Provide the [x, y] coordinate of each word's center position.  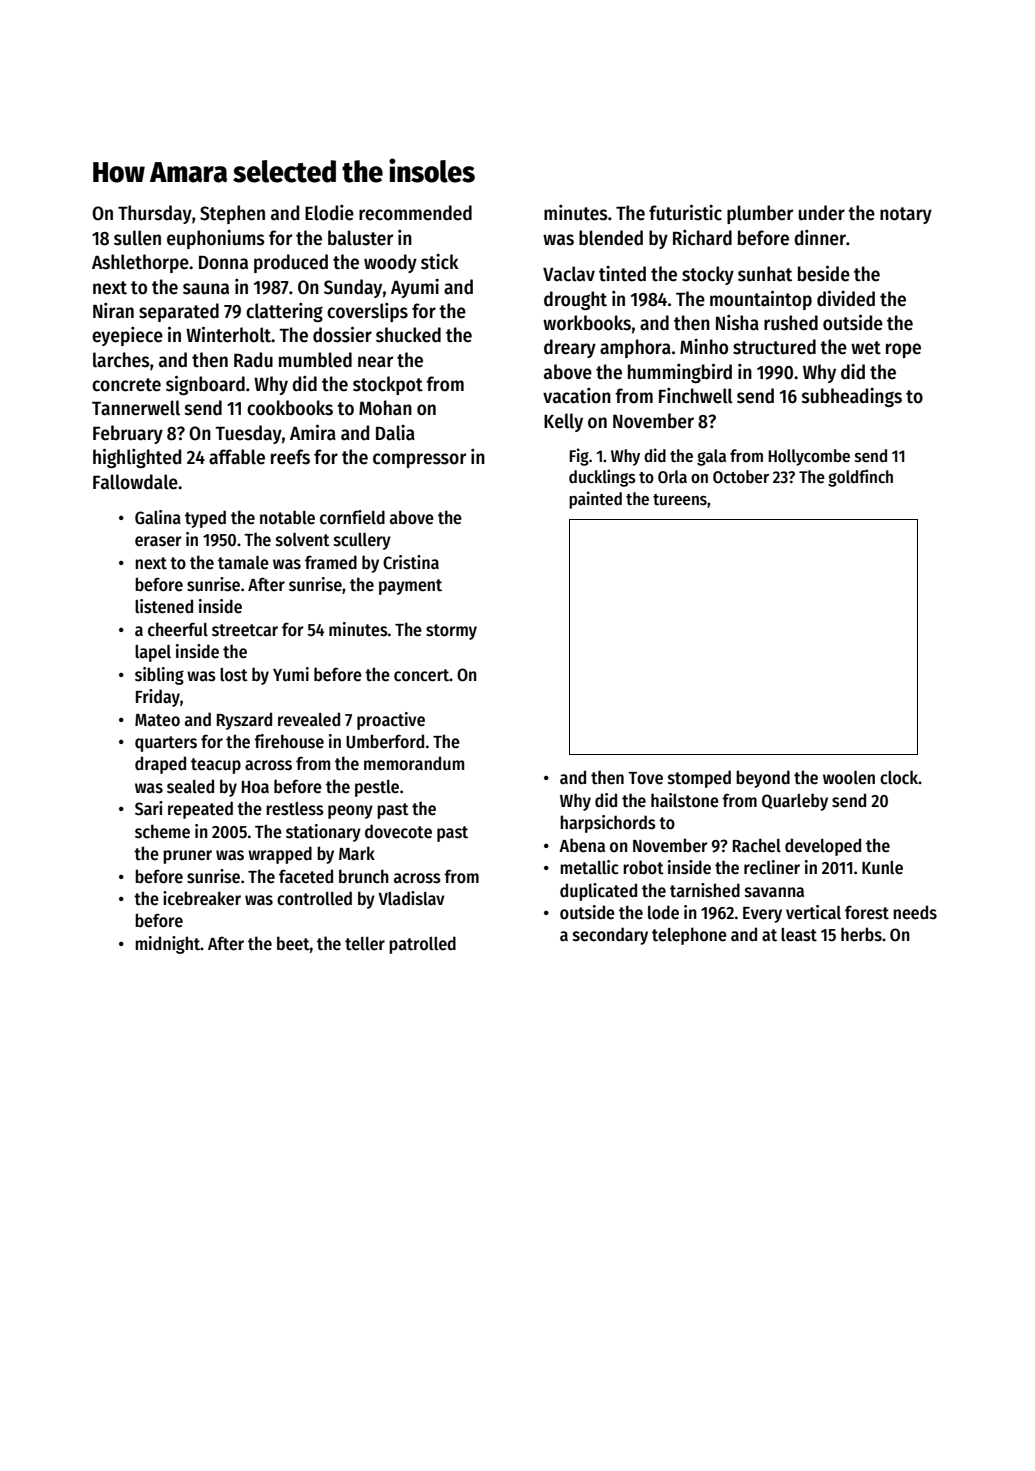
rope [903, 350]
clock [899, 777]
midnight [167, 945]
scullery [362, 541]
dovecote [398, 831]
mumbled [315, 360]
